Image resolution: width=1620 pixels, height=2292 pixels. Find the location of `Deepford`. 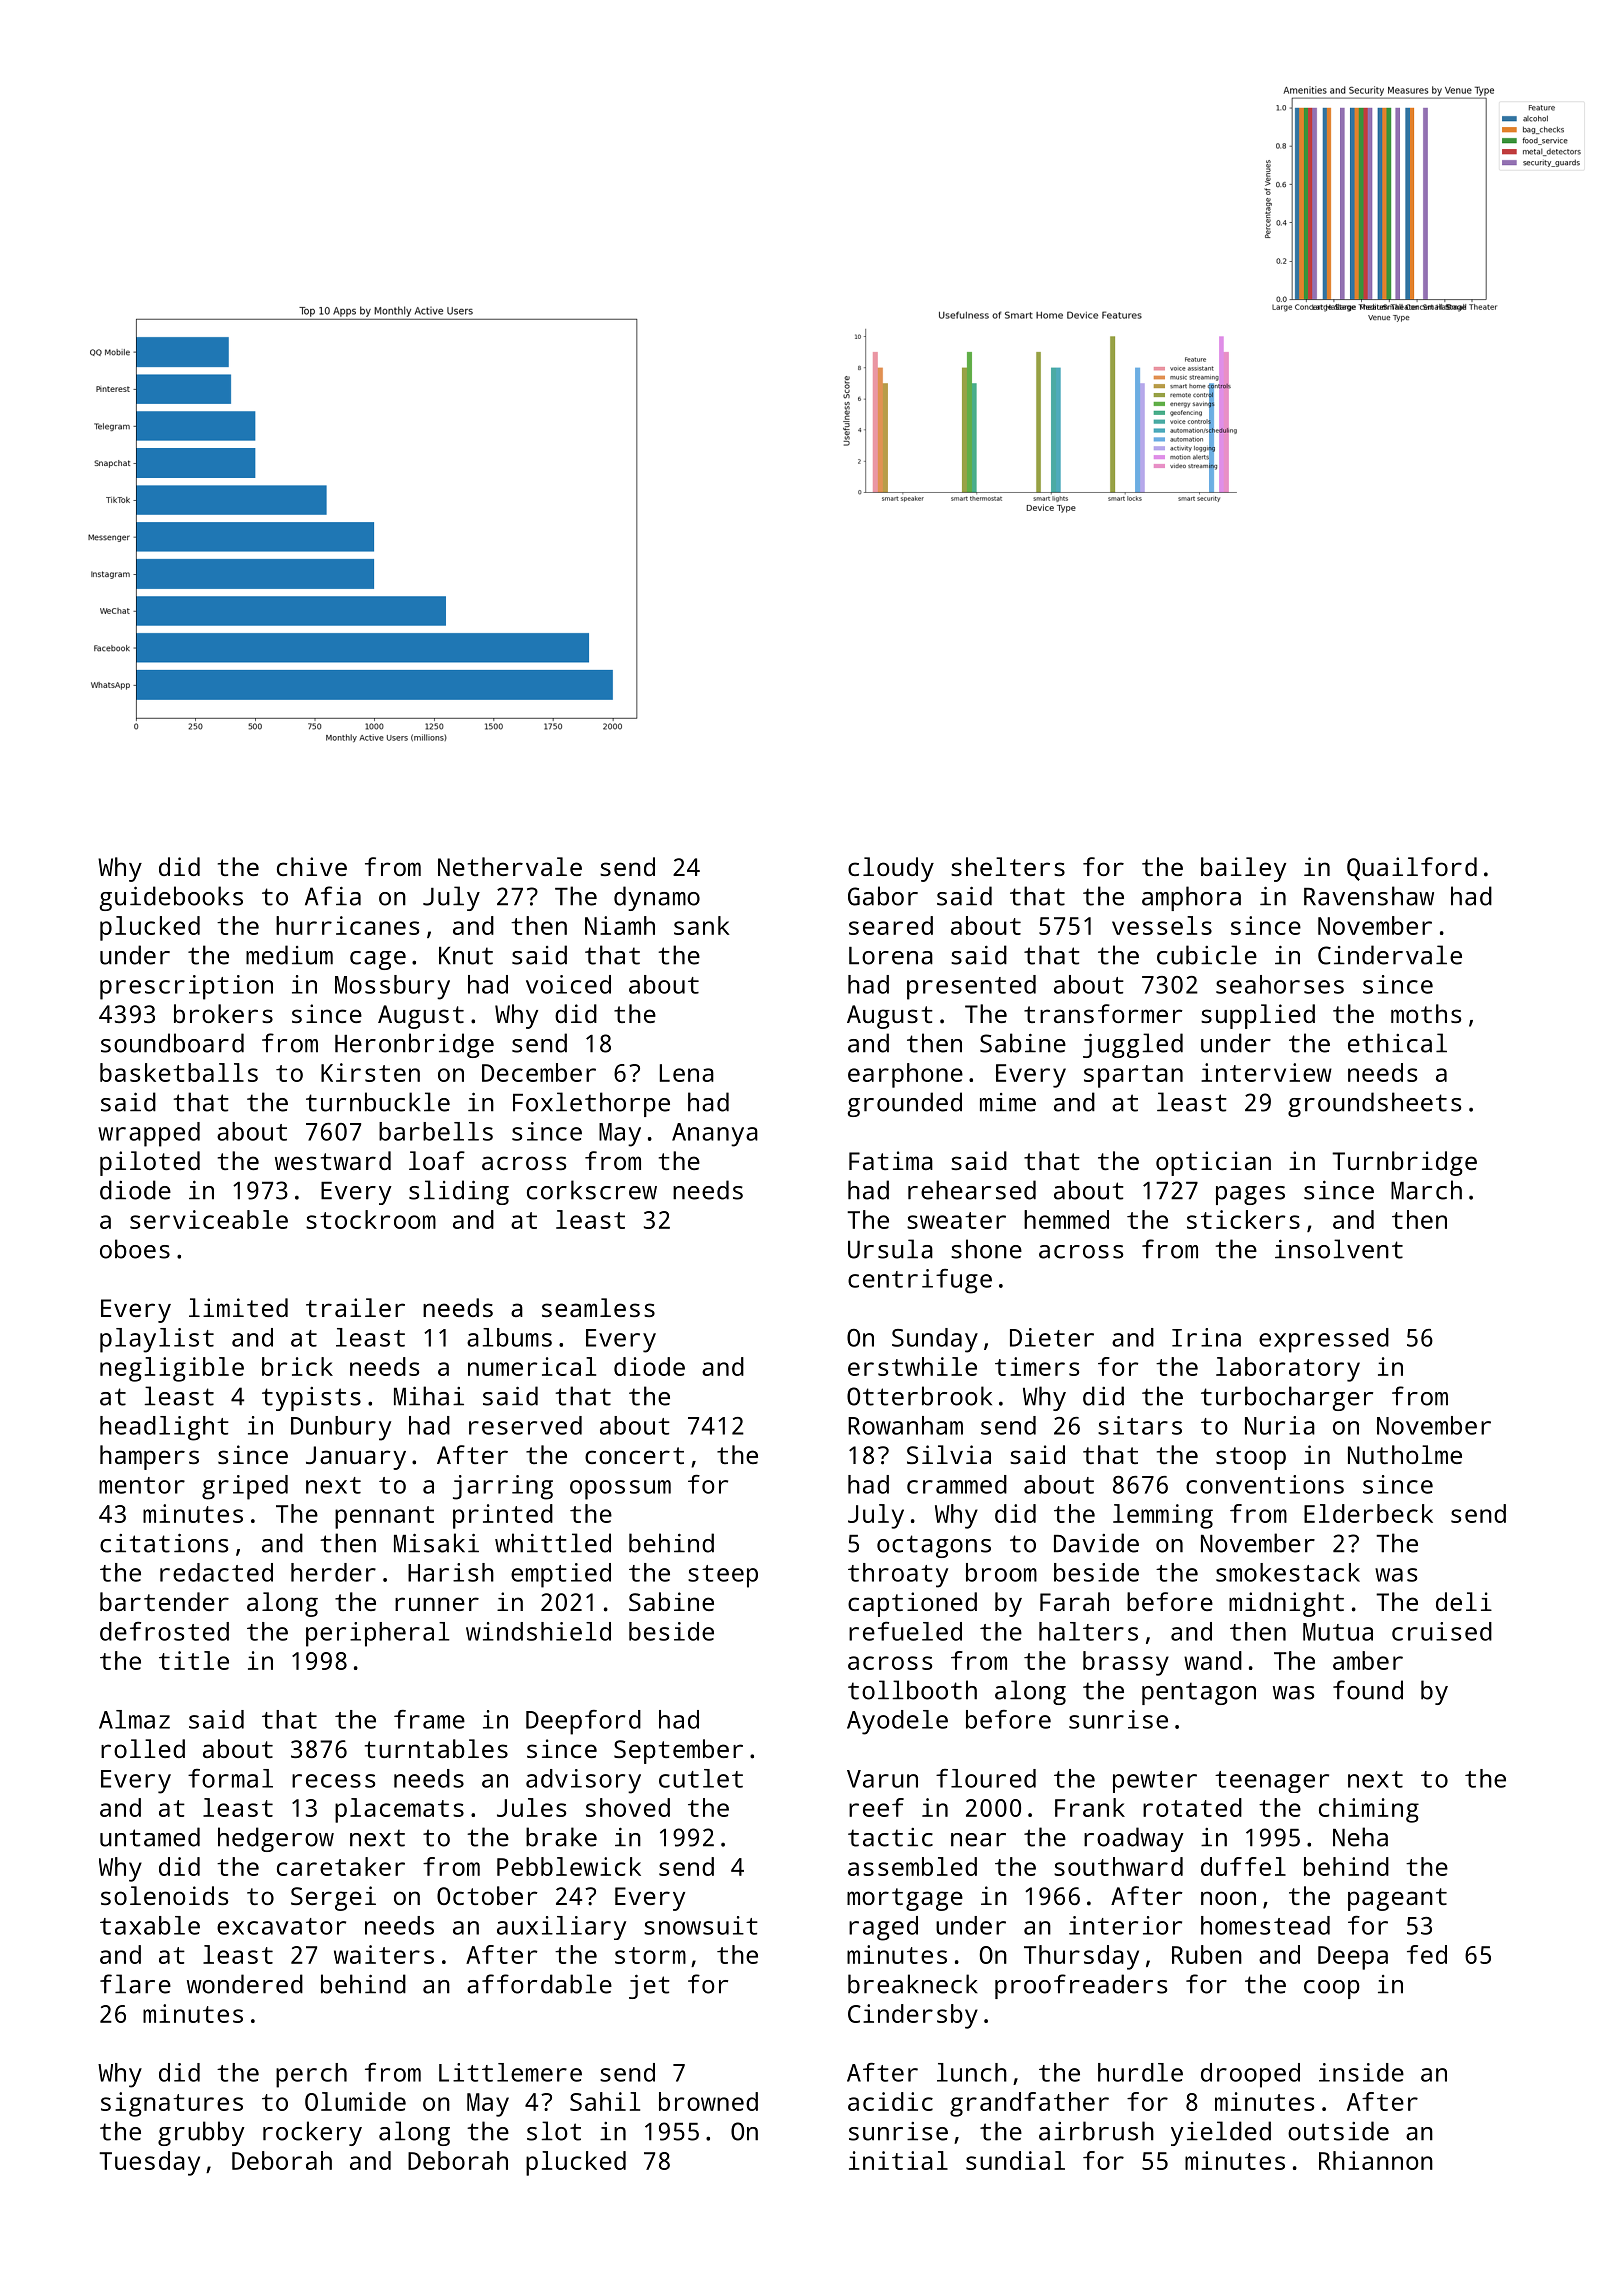

Deepford is located at coordinates (583, 1722).
